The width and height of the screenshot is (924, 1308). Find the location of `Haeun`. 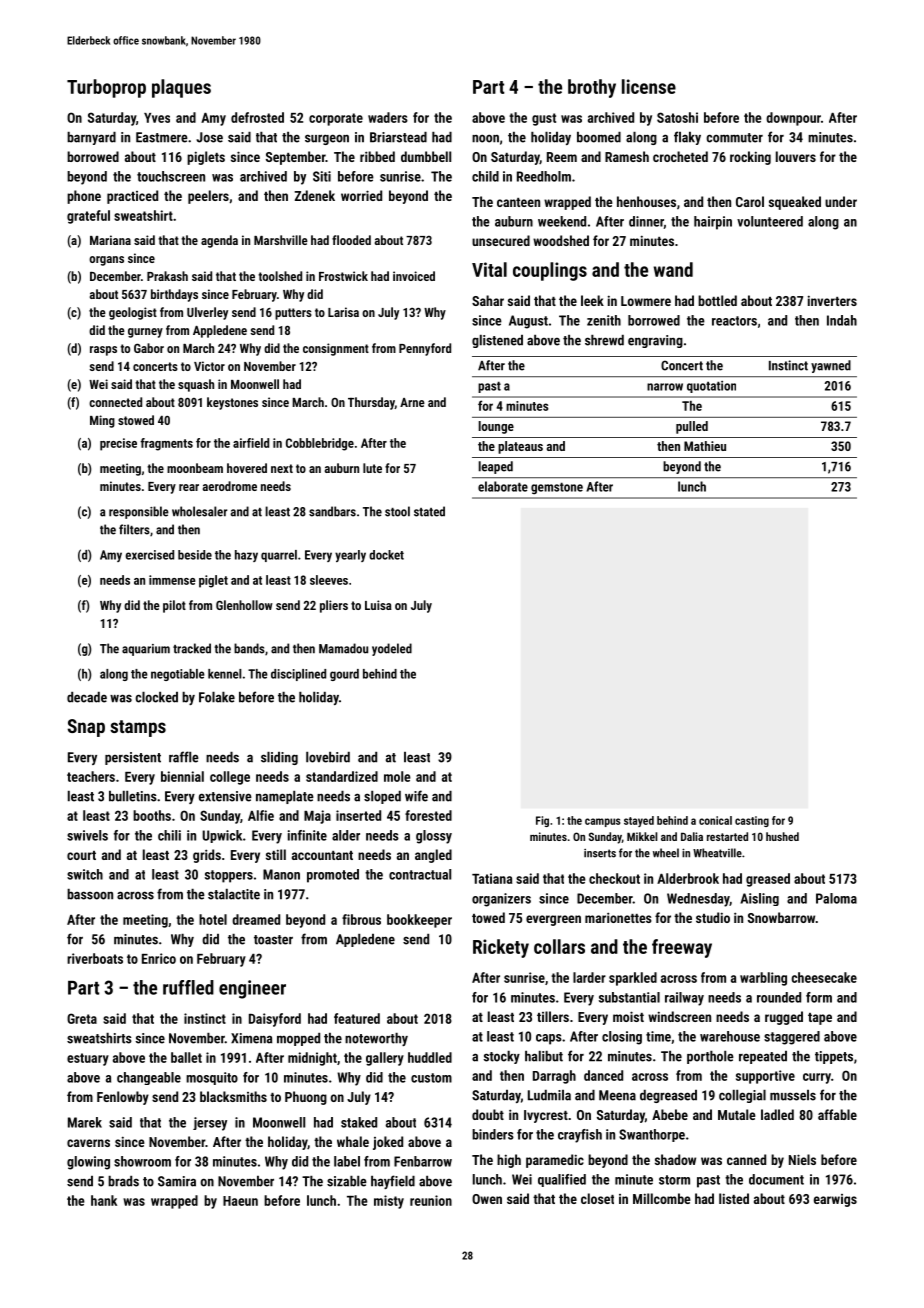

Haeun is located at coordinates (240, 1201).
